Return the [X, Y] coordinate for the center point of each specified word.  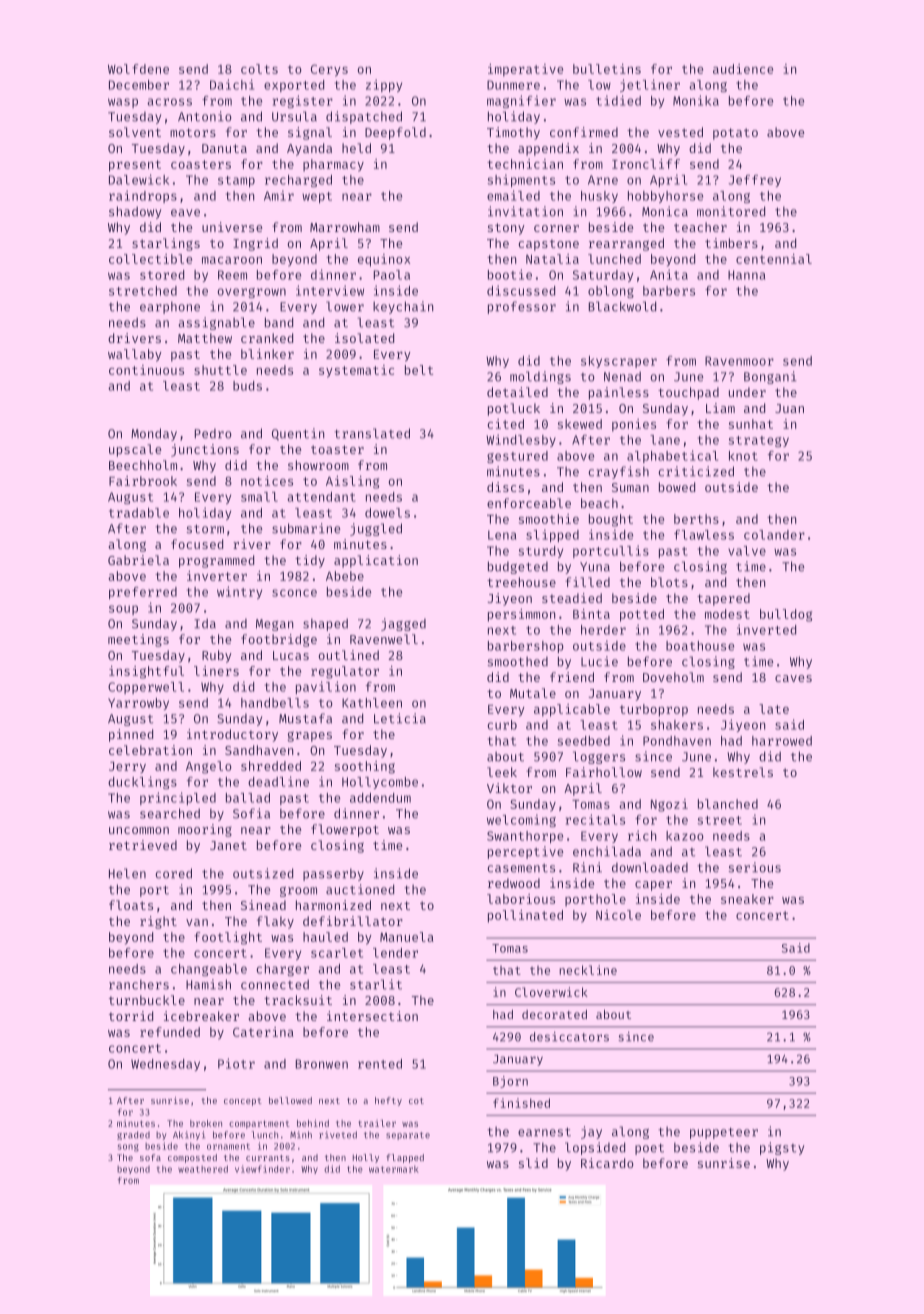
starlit [376, 984]
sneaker [747, 899]
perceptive [526, 852]
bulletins [607, 69]
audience [743, 69]
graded [133, 1135]
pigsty [782, 1148]
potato [735, 134]
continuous [146, 370]
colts [259, 69]
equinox [384, 260]
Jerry [127, 767]
